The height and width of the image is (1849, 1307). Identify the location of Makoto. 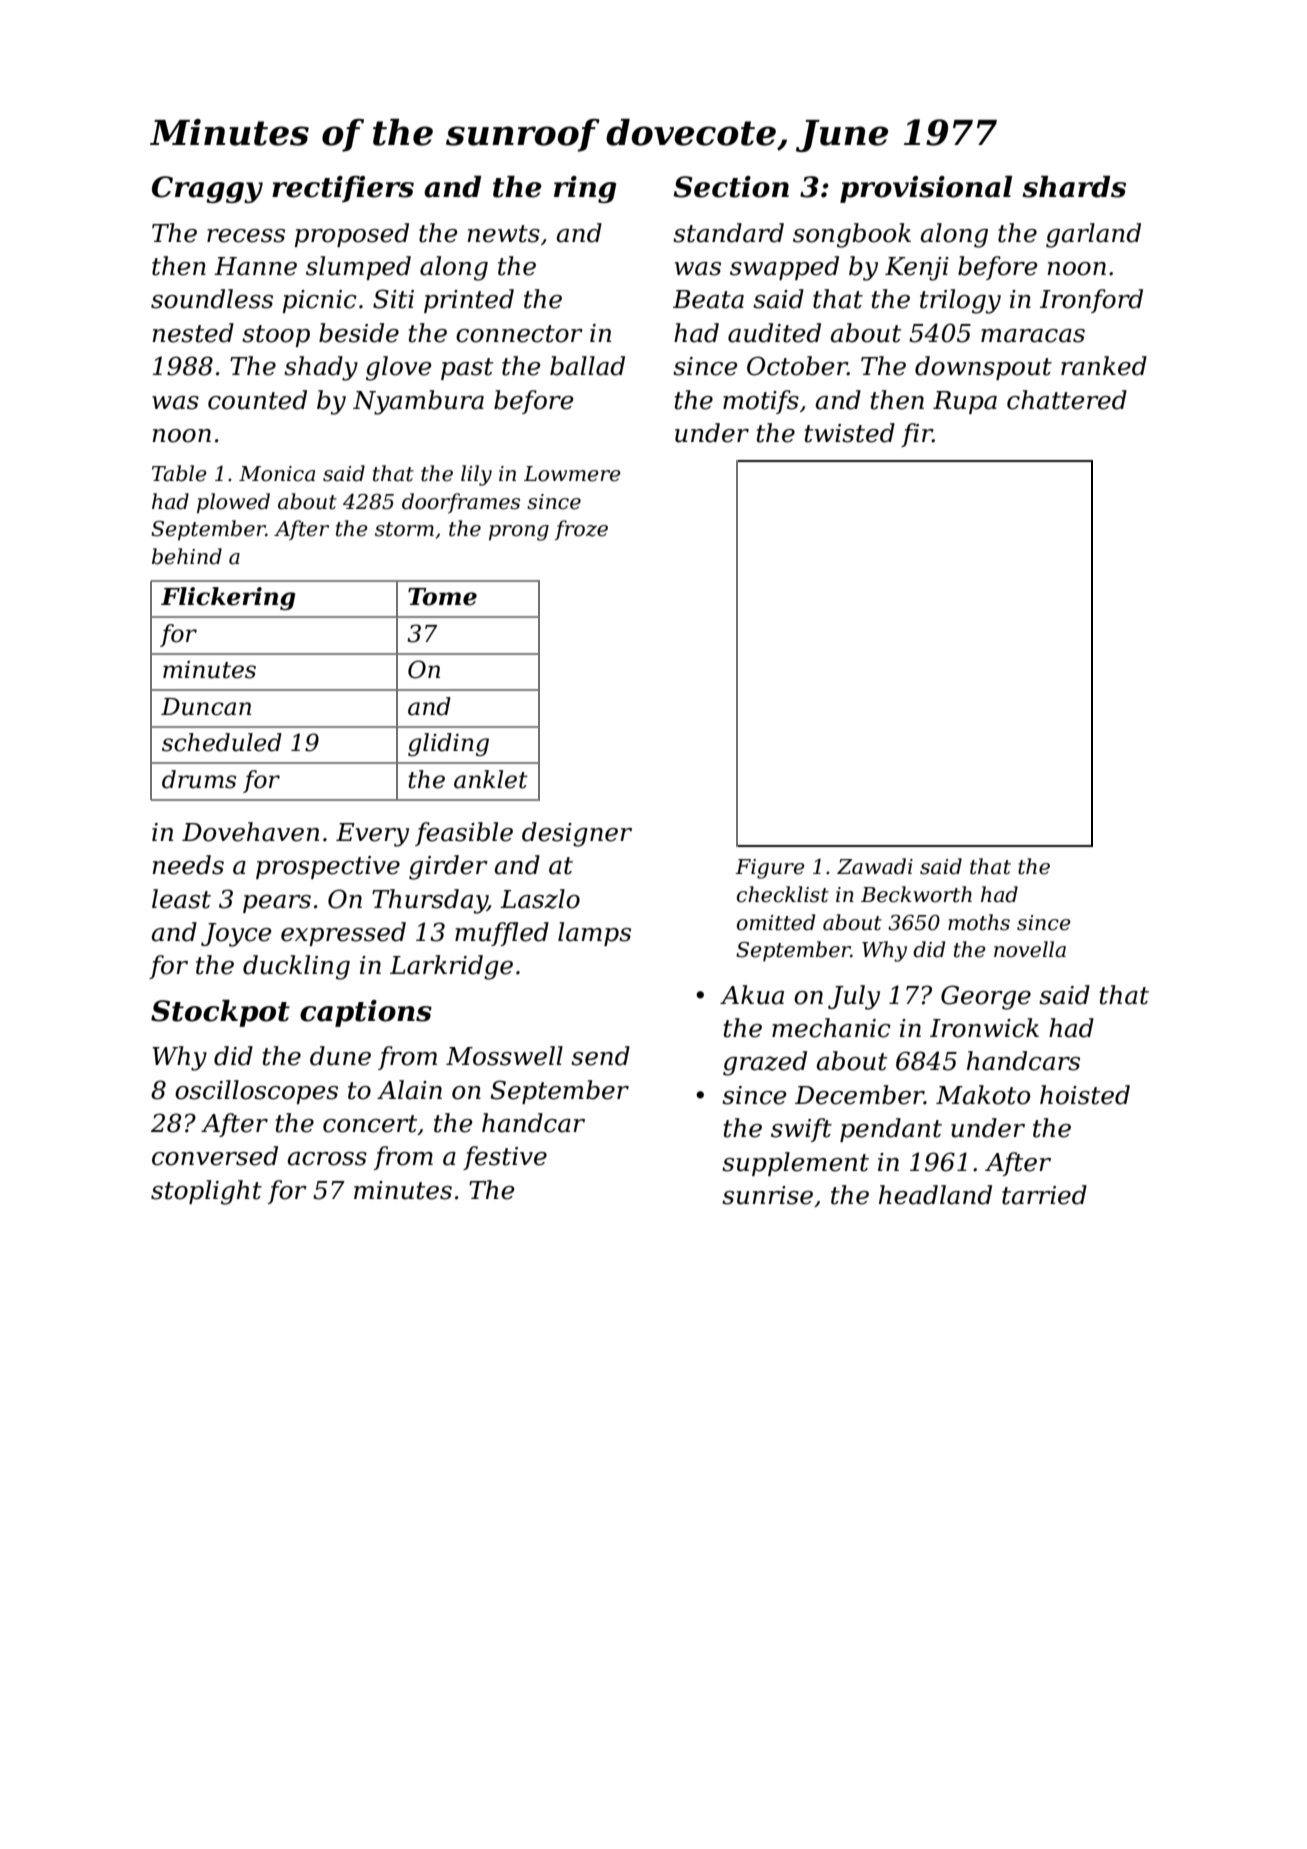
(983, 1095).
